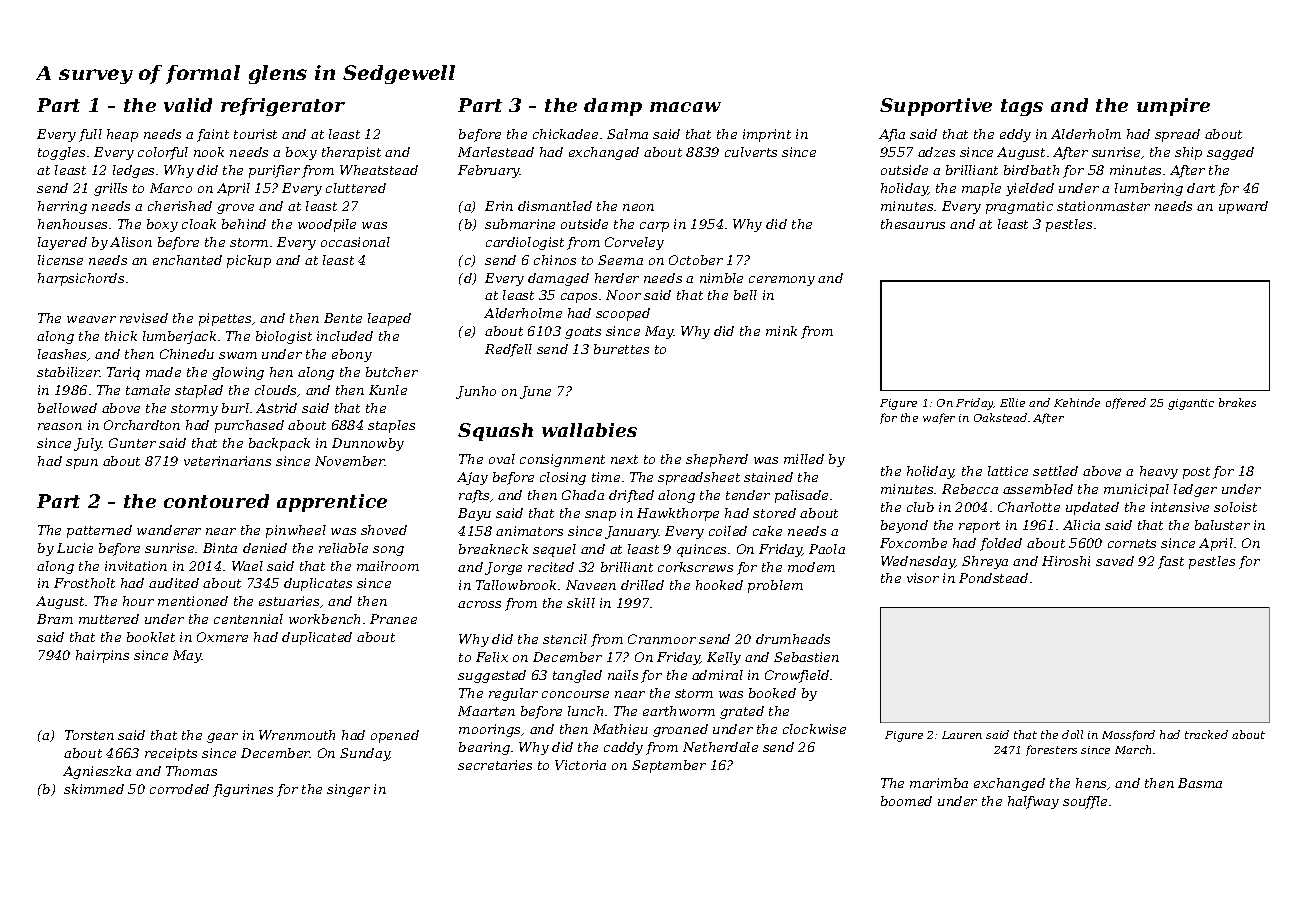 This page has height=924, width=1308. What do you see at coordinates (348, 790) in the page?
I see `singer` at bounding box center [348, 790].
